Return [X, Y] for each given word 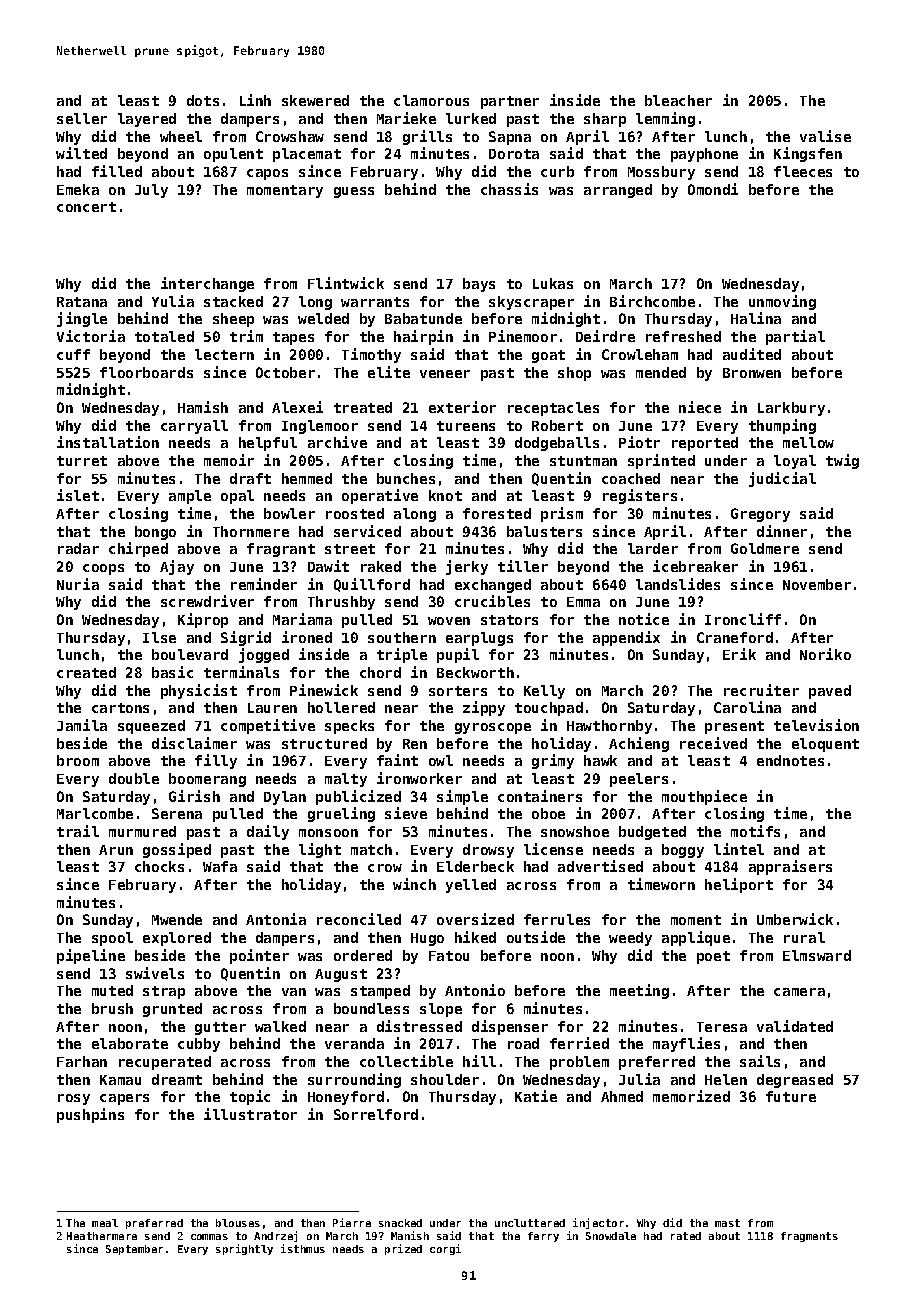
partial [795, 337]
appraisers [790, 867]
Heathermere [102, 1236]
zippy [484, 708]
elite [389, 372]
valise [825, 136]
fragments [809, 1237]
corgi [445, 1249]
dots [203, 100]
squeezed [151, 727]
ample [190, 497]
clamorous [431, 100]
